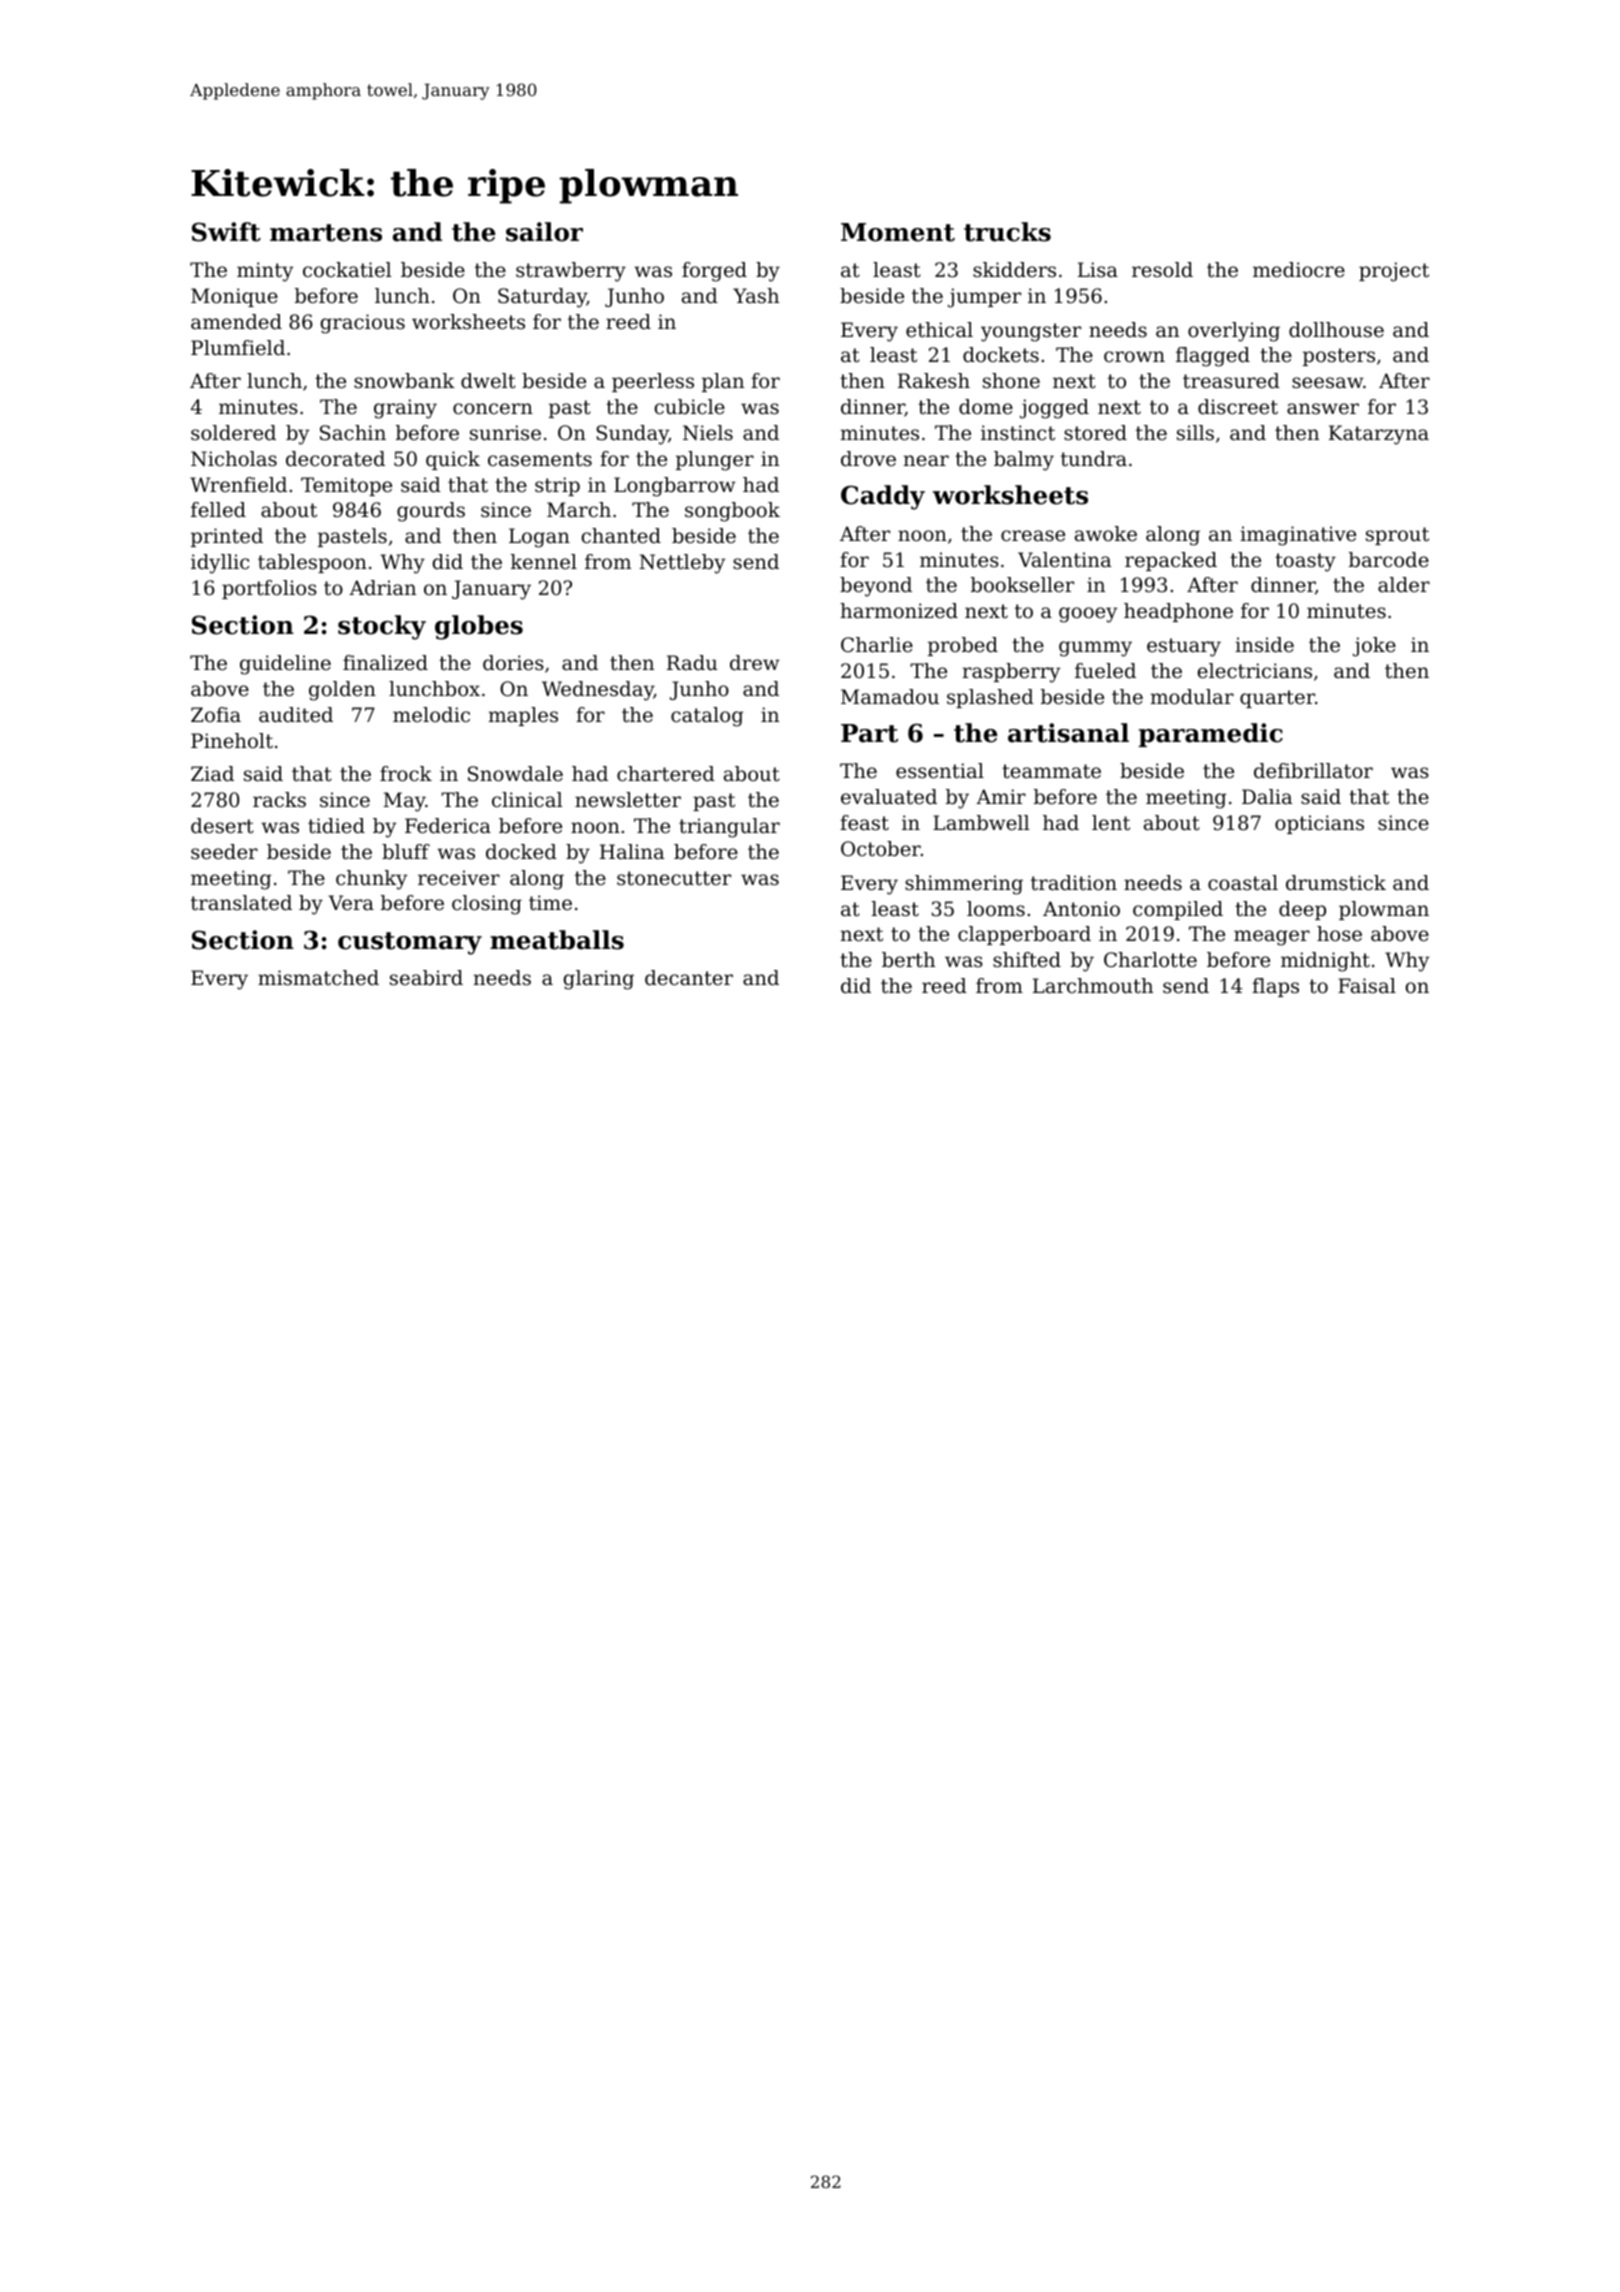  Describe the element at coordinates (674, 878) in the screenshot. I see `stonecutter` at that location.
